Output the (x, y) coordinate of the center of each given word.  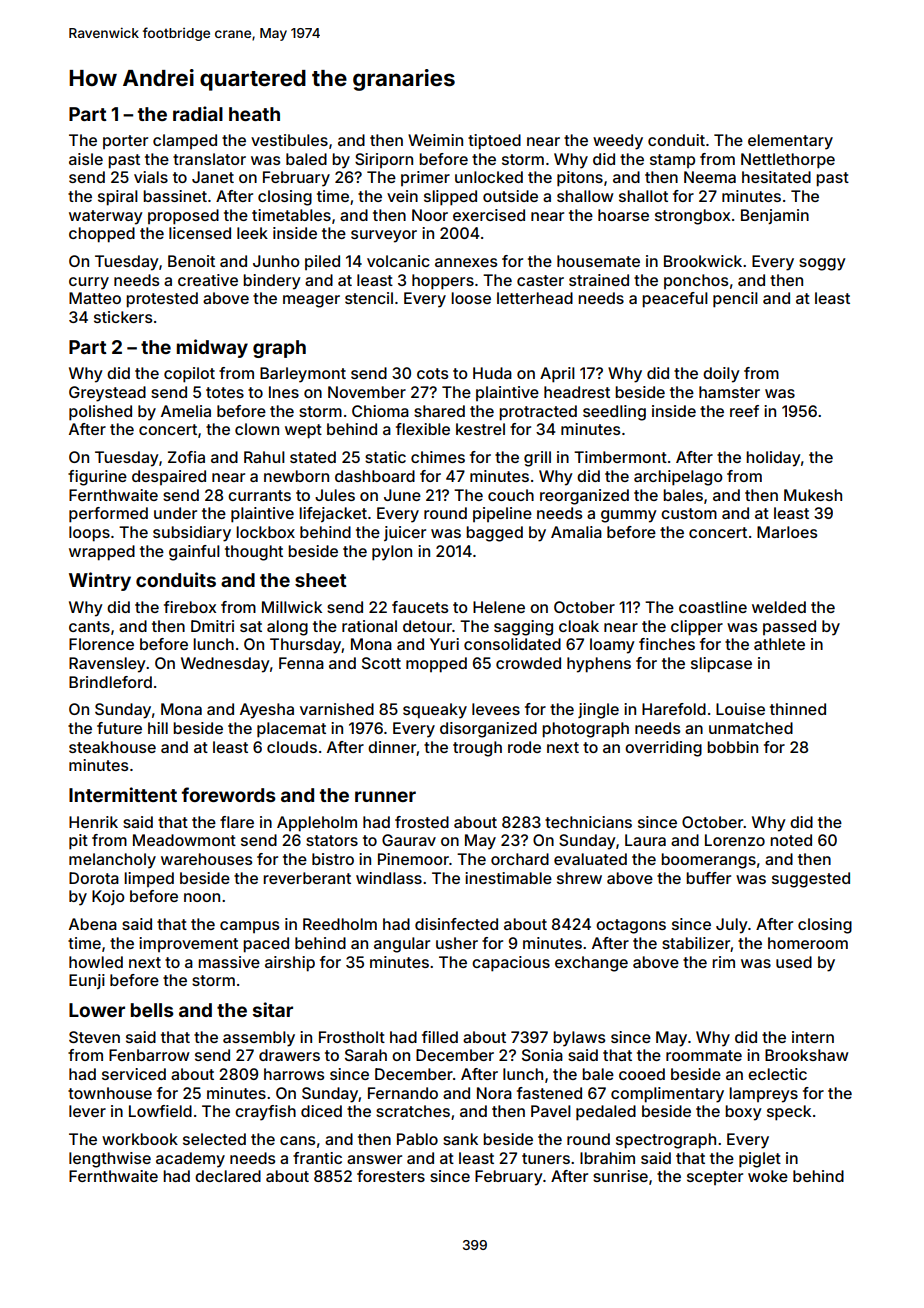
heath (254, 114)
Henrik (93, 822)
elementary (790, 142)
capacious (511, 964)
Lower (97, 1010)
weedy (618, 142)
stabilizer (696, 944)
